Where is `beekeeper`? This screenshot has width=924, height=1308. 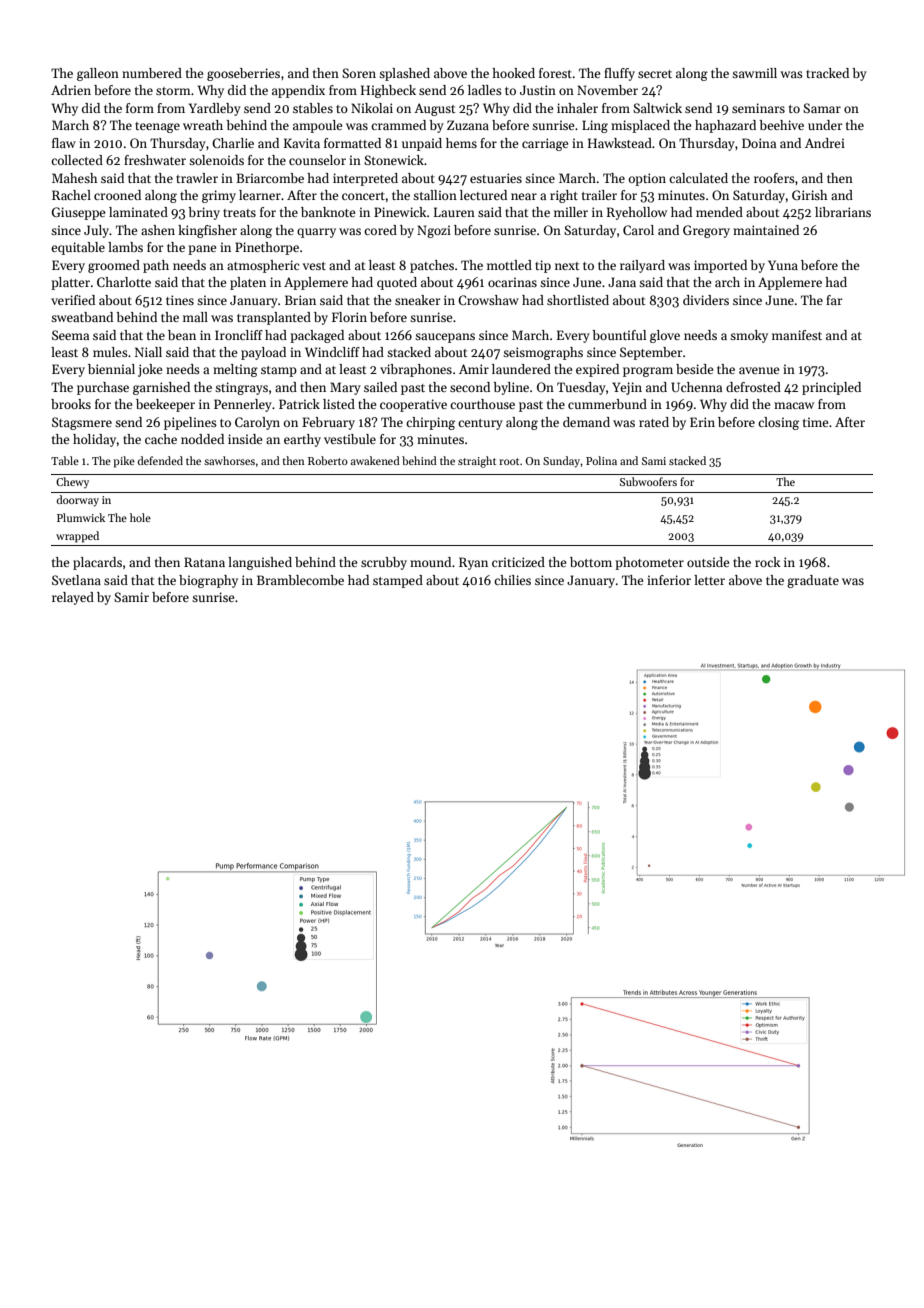 beekeeper is located at coordinates (165, 405).
